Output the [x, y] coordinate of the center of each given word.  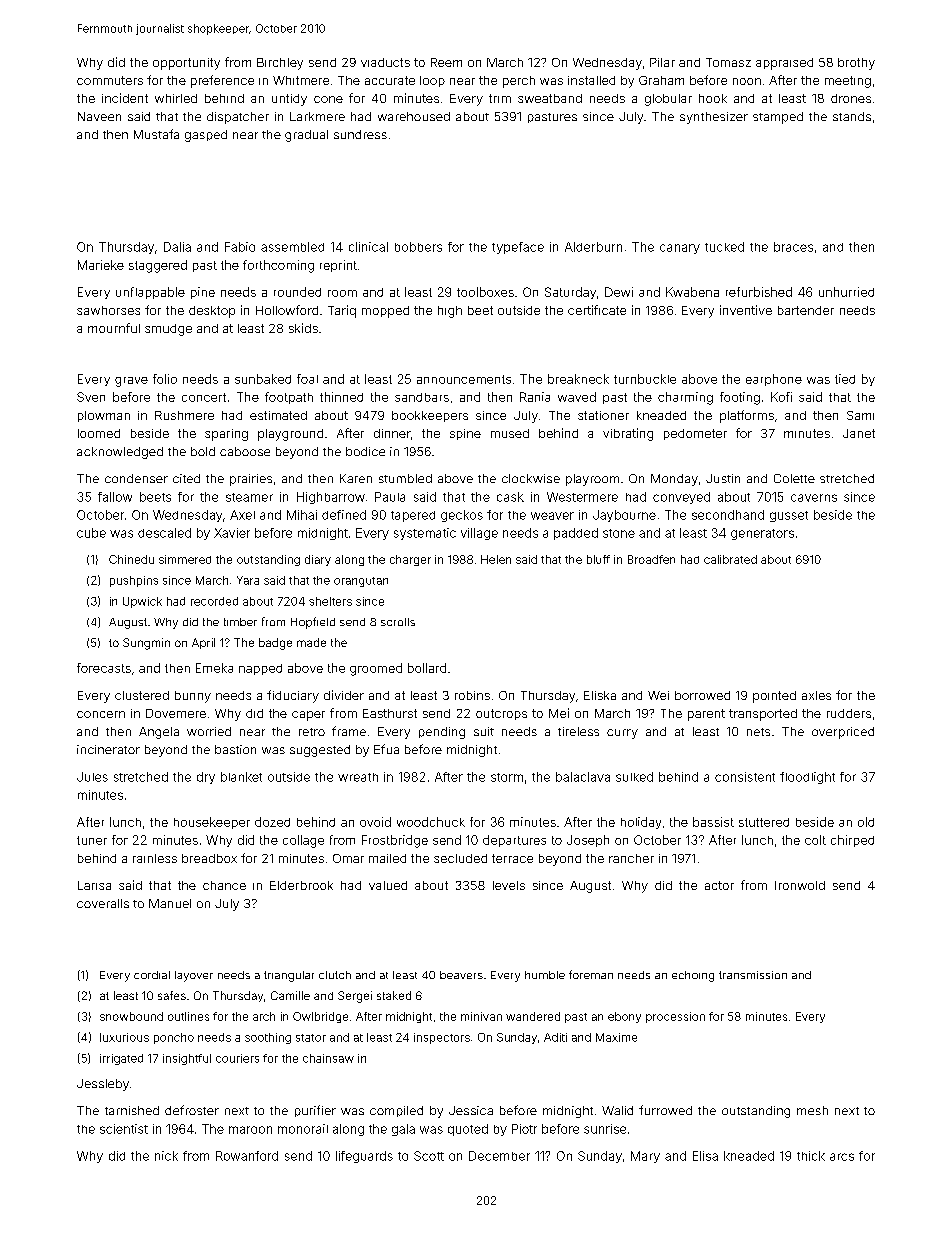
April [203, 643]
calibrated [730, 559]
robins [472, 695]
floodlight [807, 778]
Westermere [582, 497]
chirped [852, 841]
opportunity [186, 64]
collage [303, 841]
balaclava [583, 777]
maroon [250, 1130]
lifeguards [364, 1157]
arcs [842, 1157]
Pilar [662, 62]
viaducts [385, 62]
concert [204, 397]
